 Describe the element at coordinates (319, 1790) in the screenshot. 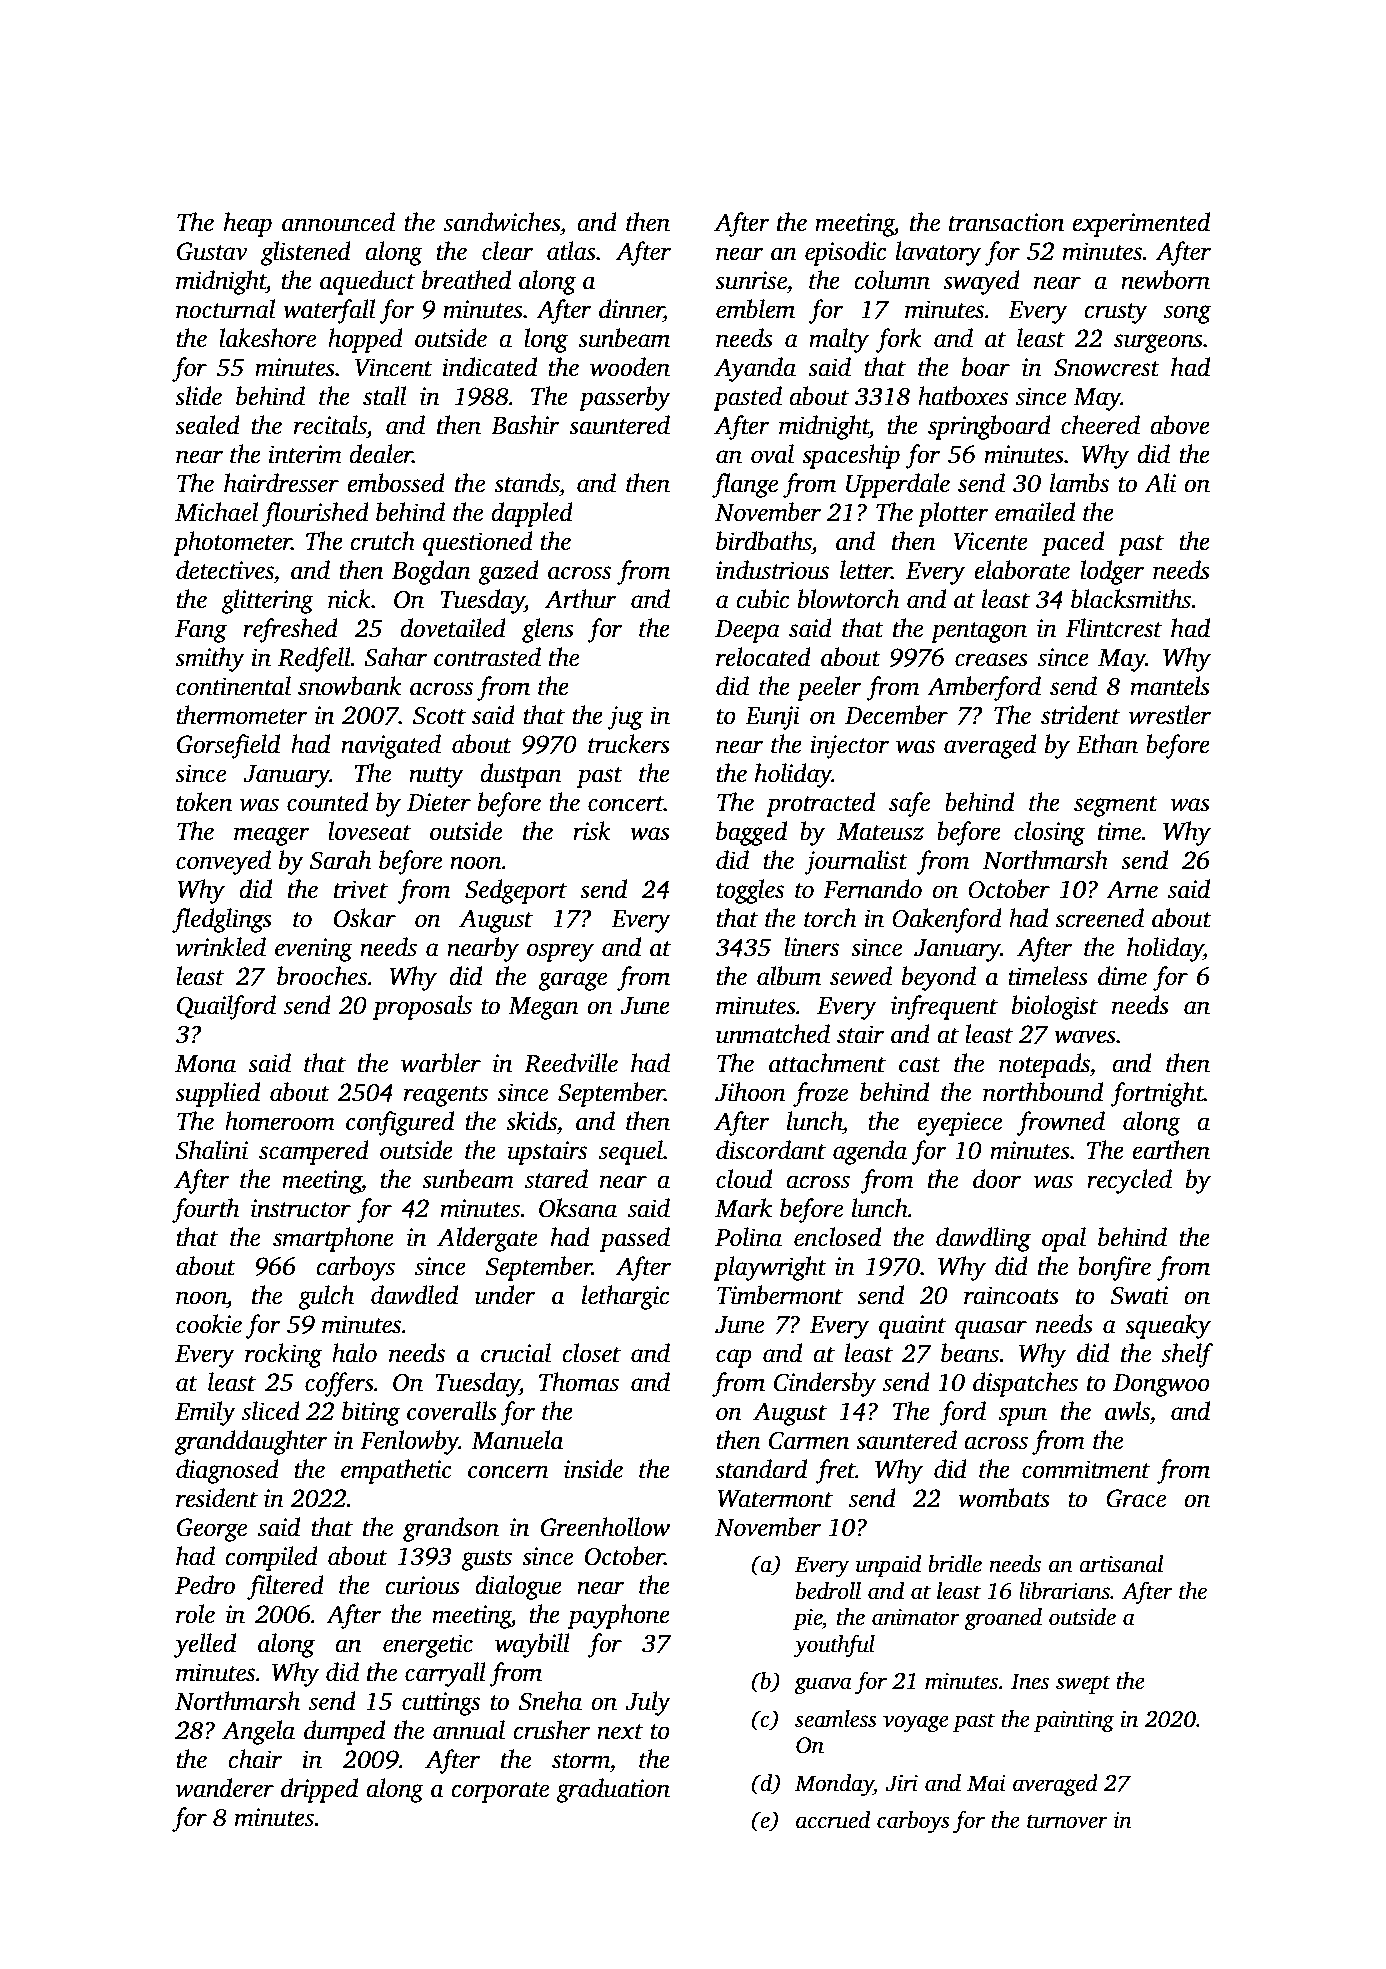

I see `dripped` at that location.
